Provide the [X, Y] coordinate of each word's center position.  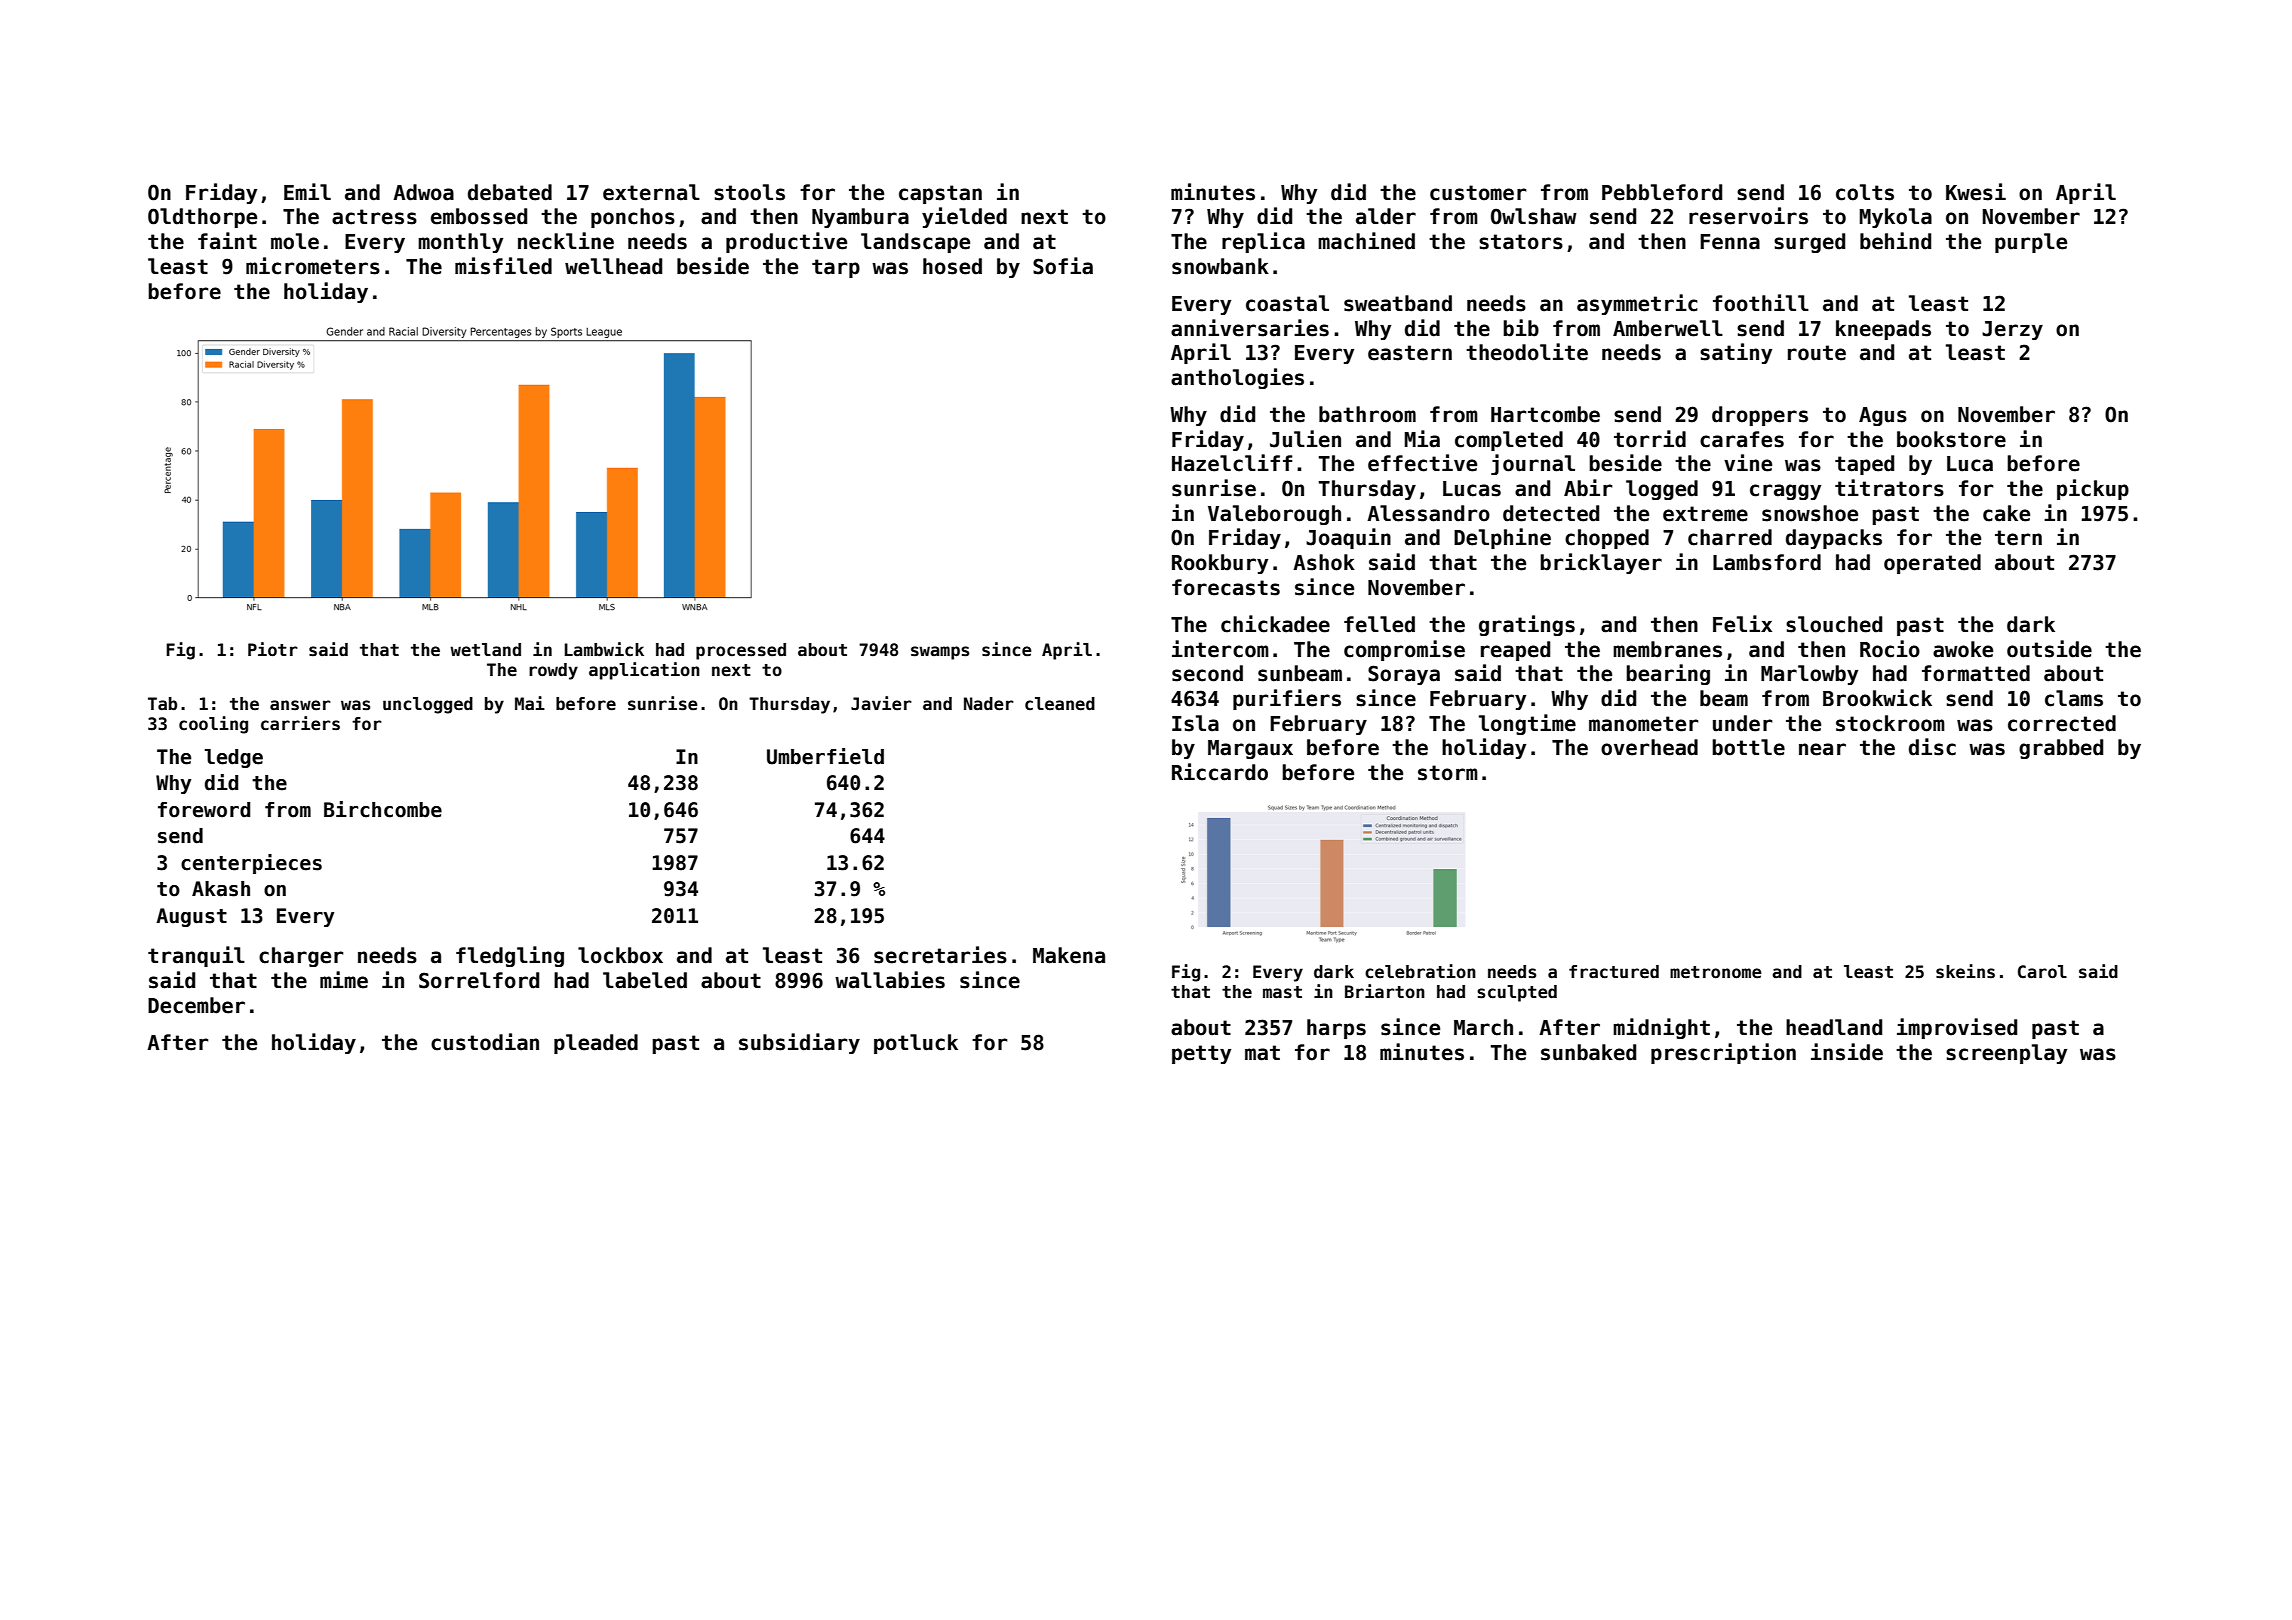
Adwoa [423, 192]
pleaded [596, 1044]
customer [1478, 193]
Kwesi [1976, 192]
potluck [916, 1044]
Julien [1305, 439]
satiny [1736, 353]
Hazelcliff [1232, 463]
